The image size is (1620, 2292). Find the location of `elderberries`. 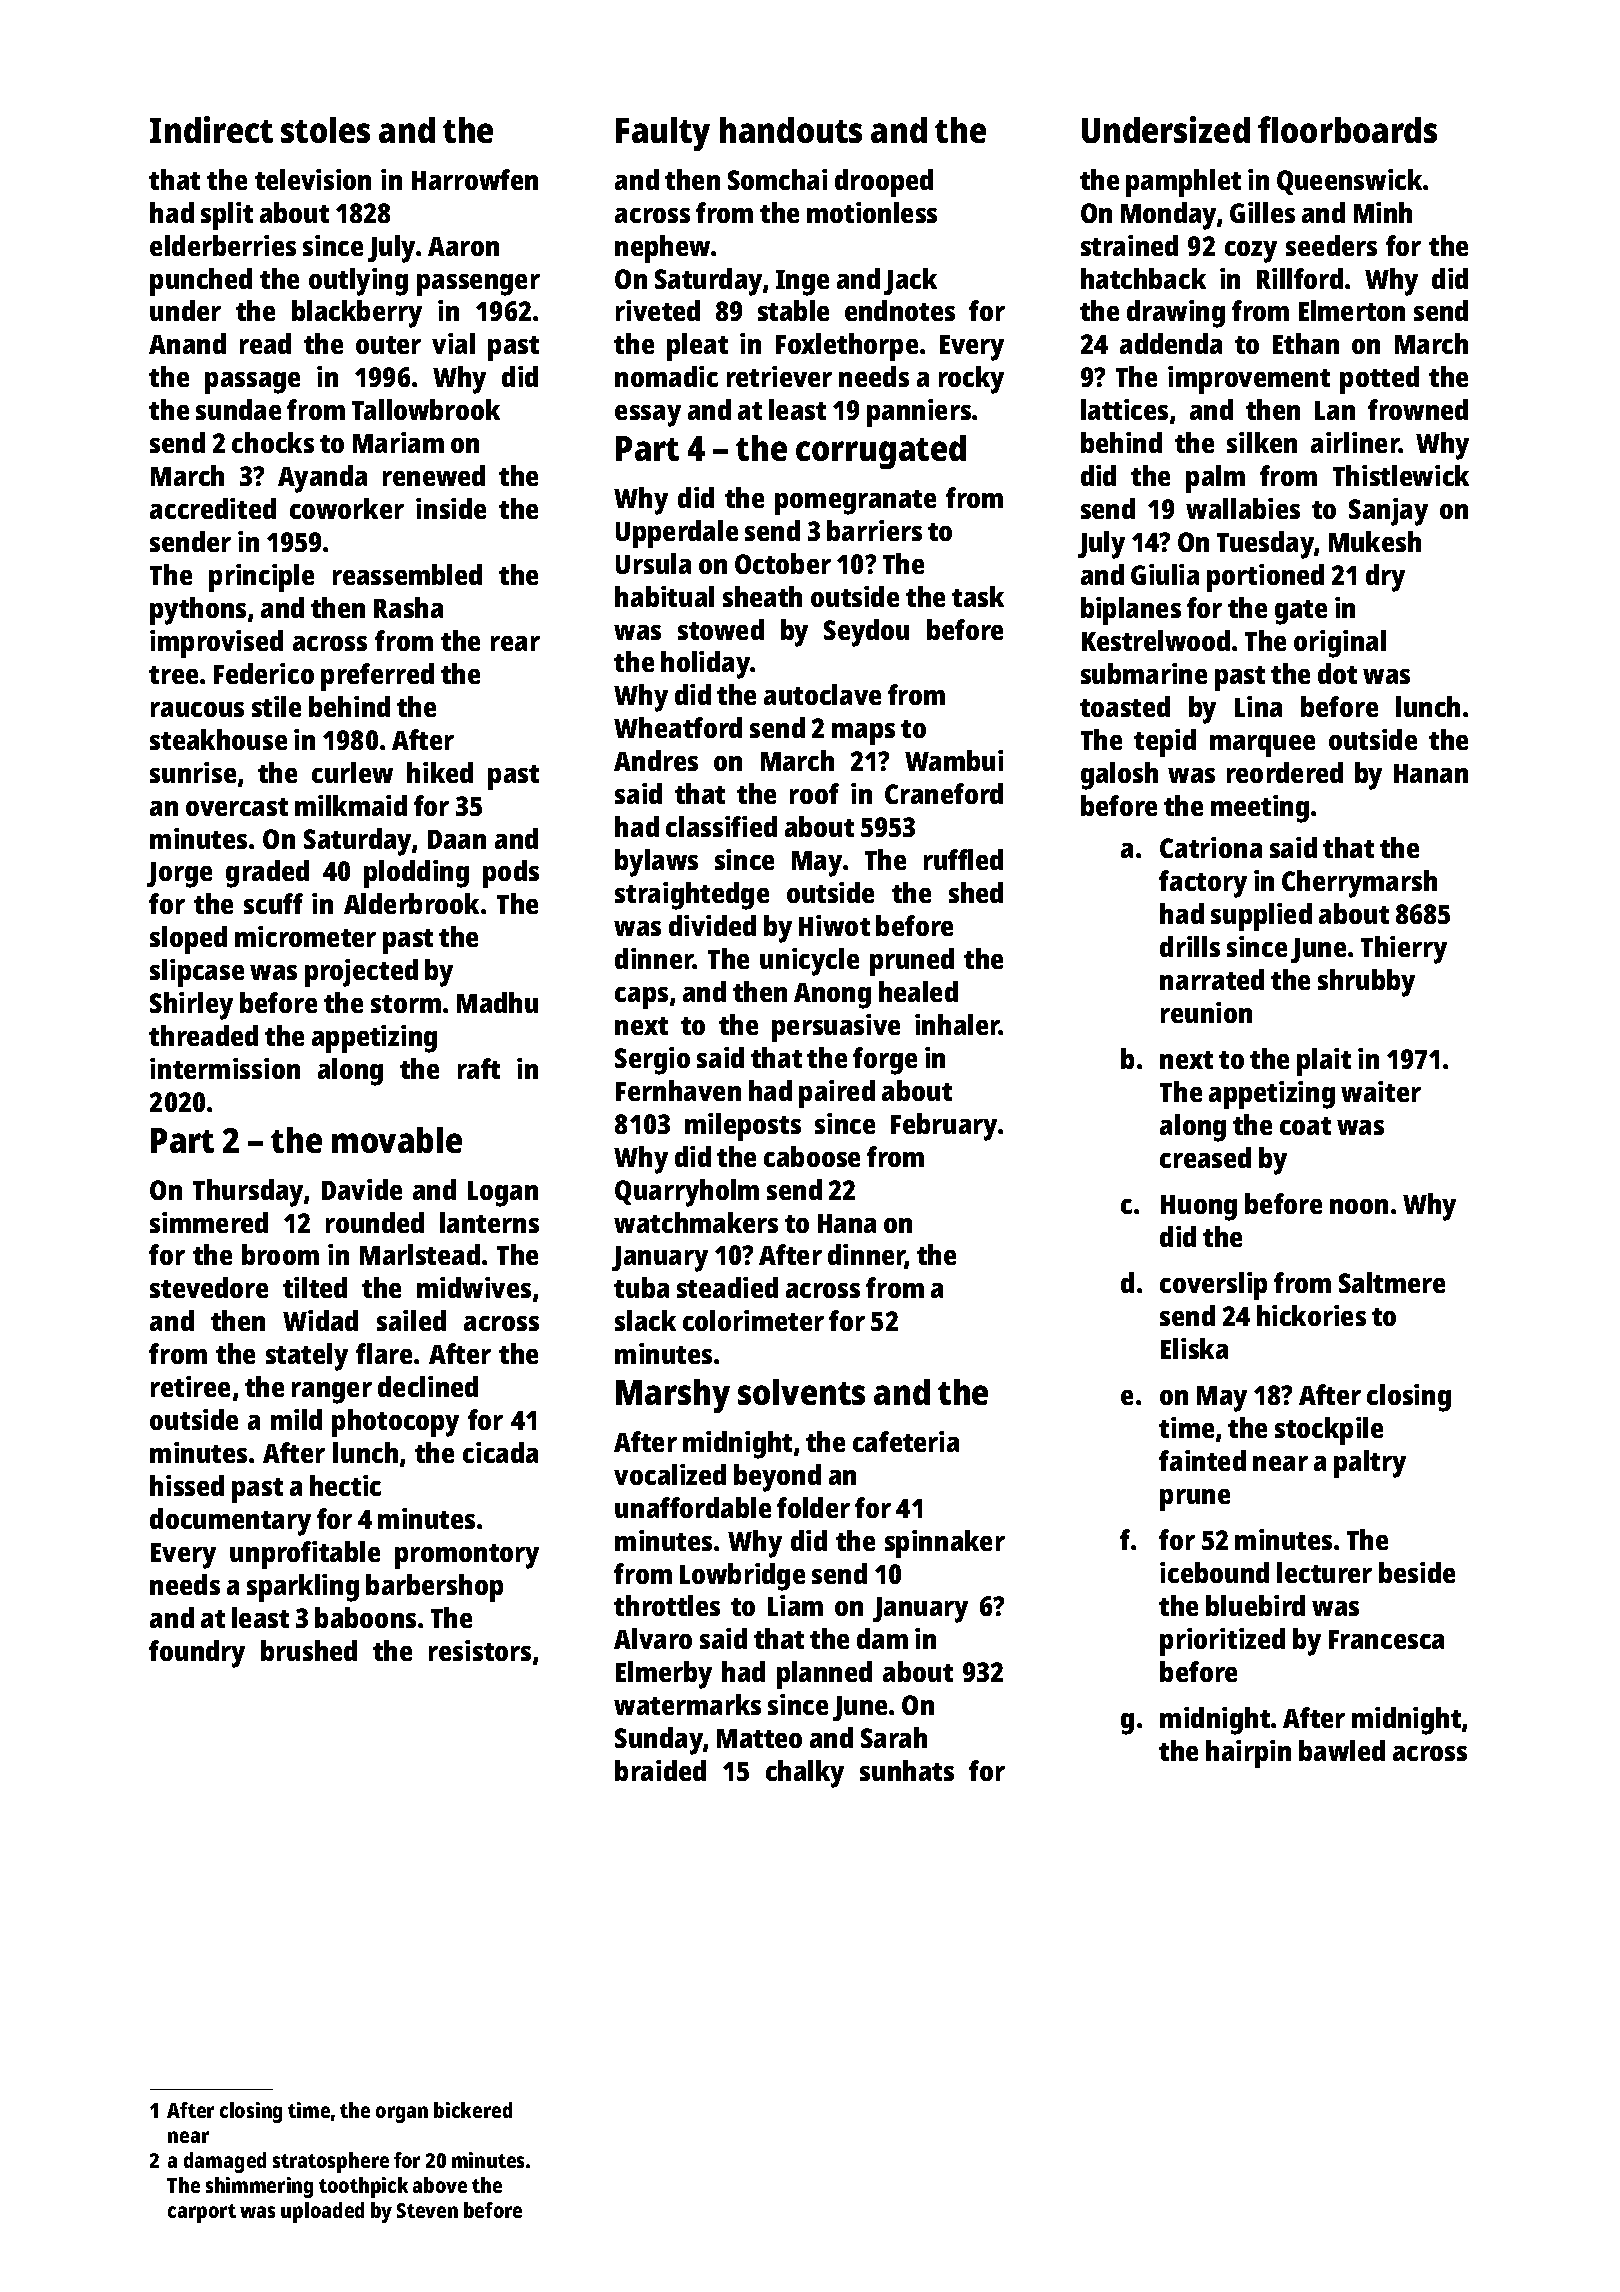

elderberries is located at coordinates (223, 245).
